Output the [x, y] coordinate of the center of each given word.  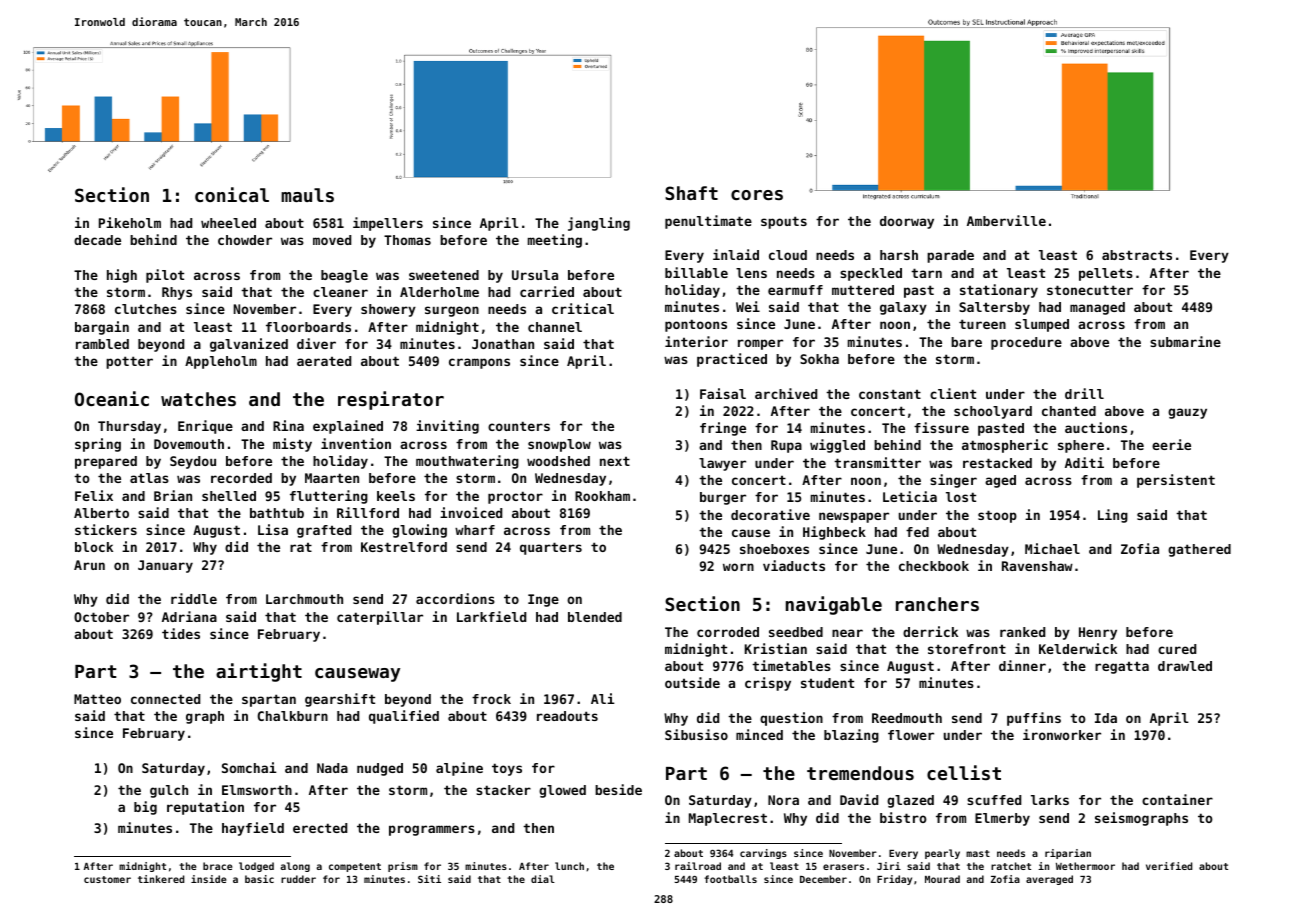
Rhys [177, 293]
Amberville [1006, 220]
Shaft [691, 193]
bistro [903, 817]
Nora [783, 800]
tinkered [161, 879]
